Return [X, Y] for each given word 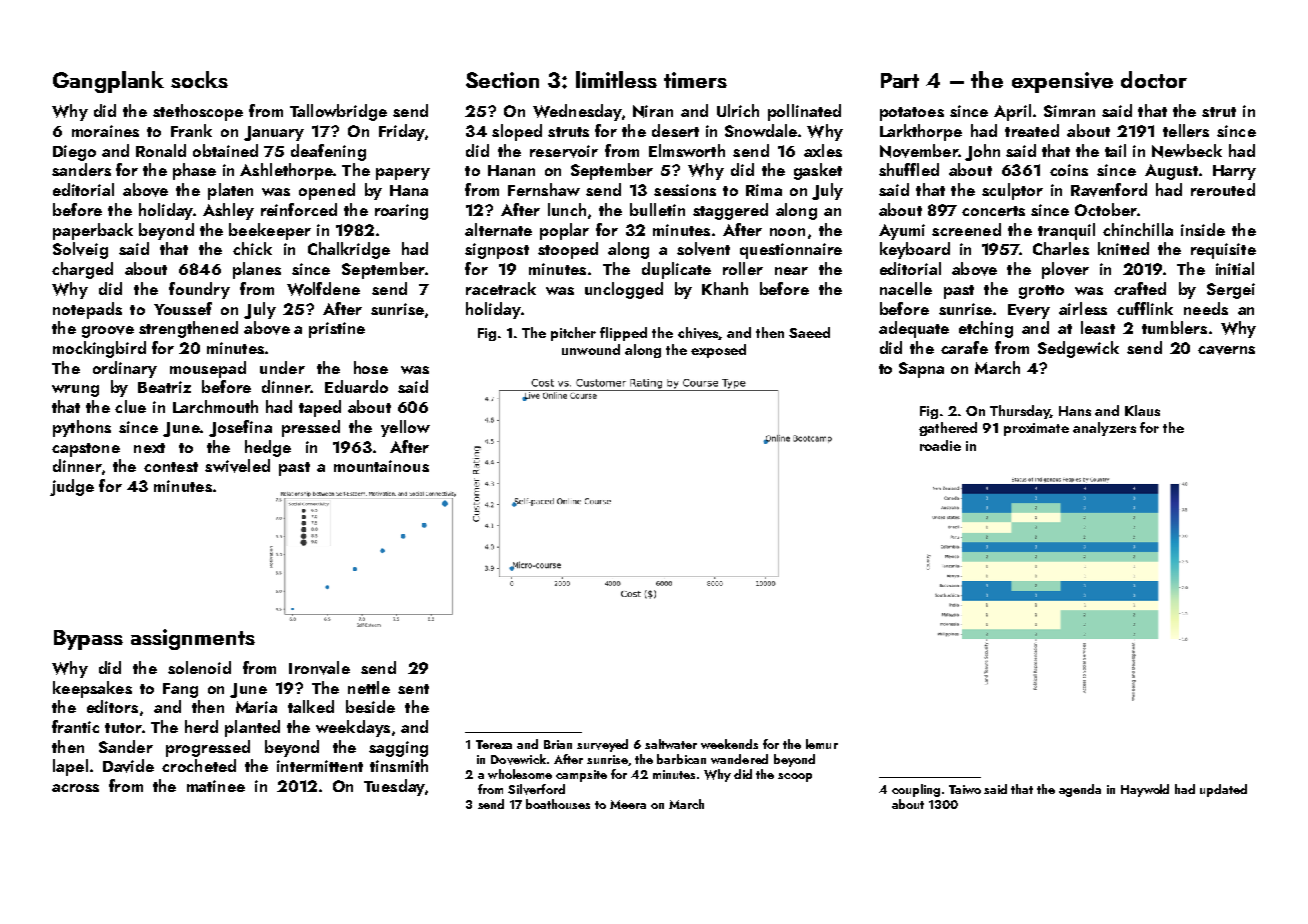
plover [1065, 270]
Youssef [183, 308]
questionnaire [791, 251]
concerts [993, 211]
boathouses [558, 804]
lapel [70, 767]
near [791, 271]
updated [1223, 790]
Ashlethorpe [286, 171]
